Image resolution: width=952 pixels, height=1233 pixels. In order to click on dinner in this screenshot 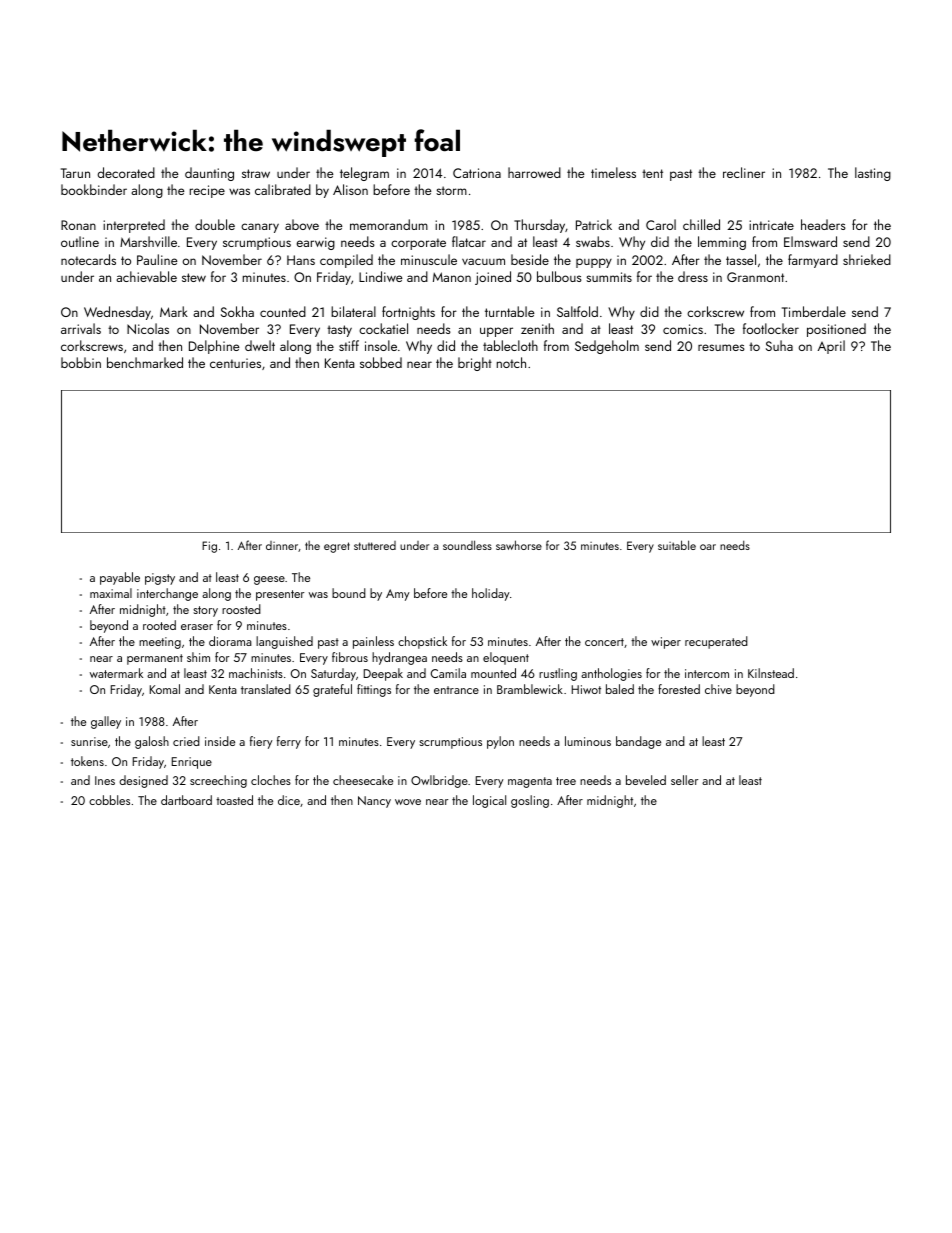, I will do `click(282, 545)`.
